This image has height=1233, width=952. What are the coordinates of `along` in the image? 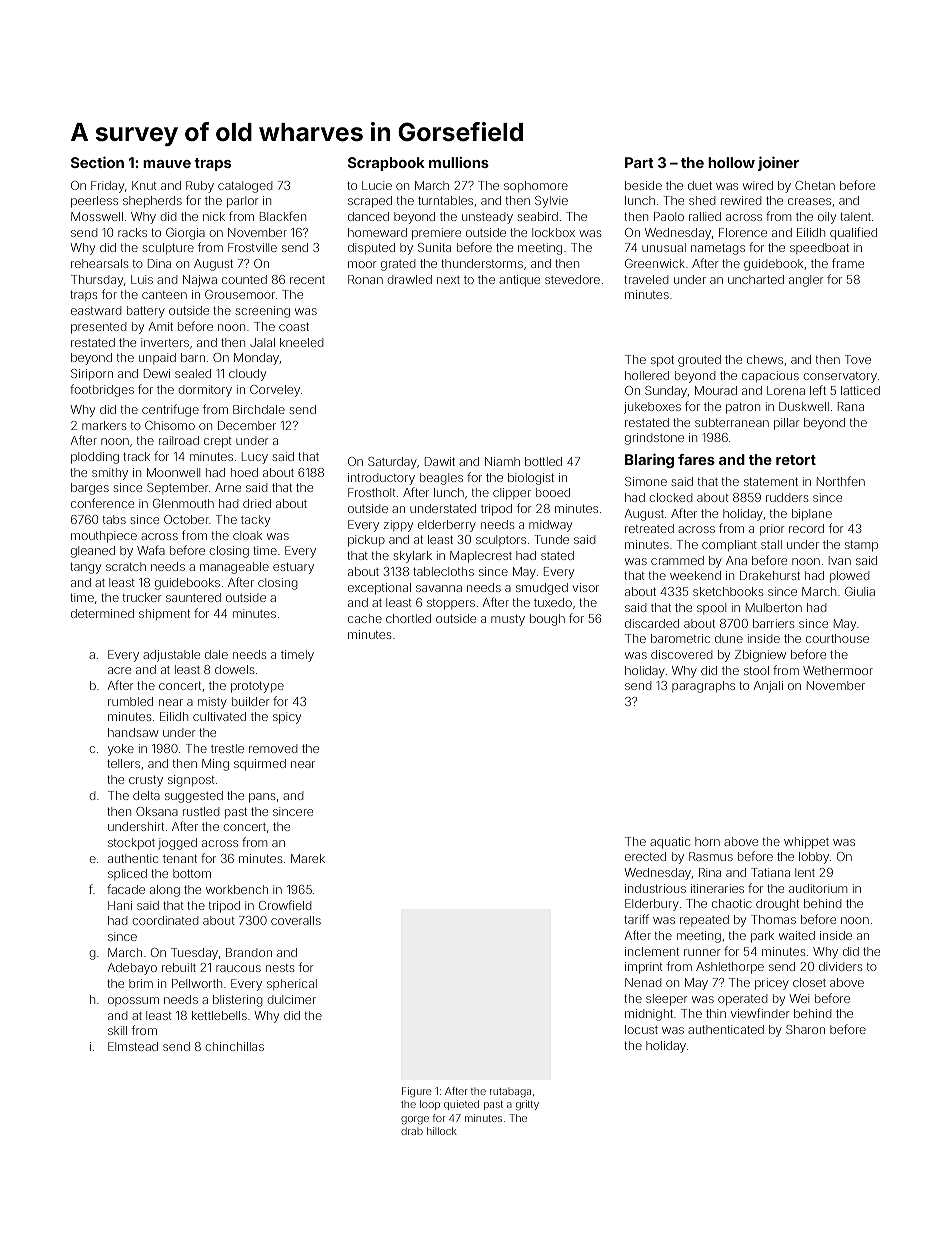 It's located at (165, 891).
